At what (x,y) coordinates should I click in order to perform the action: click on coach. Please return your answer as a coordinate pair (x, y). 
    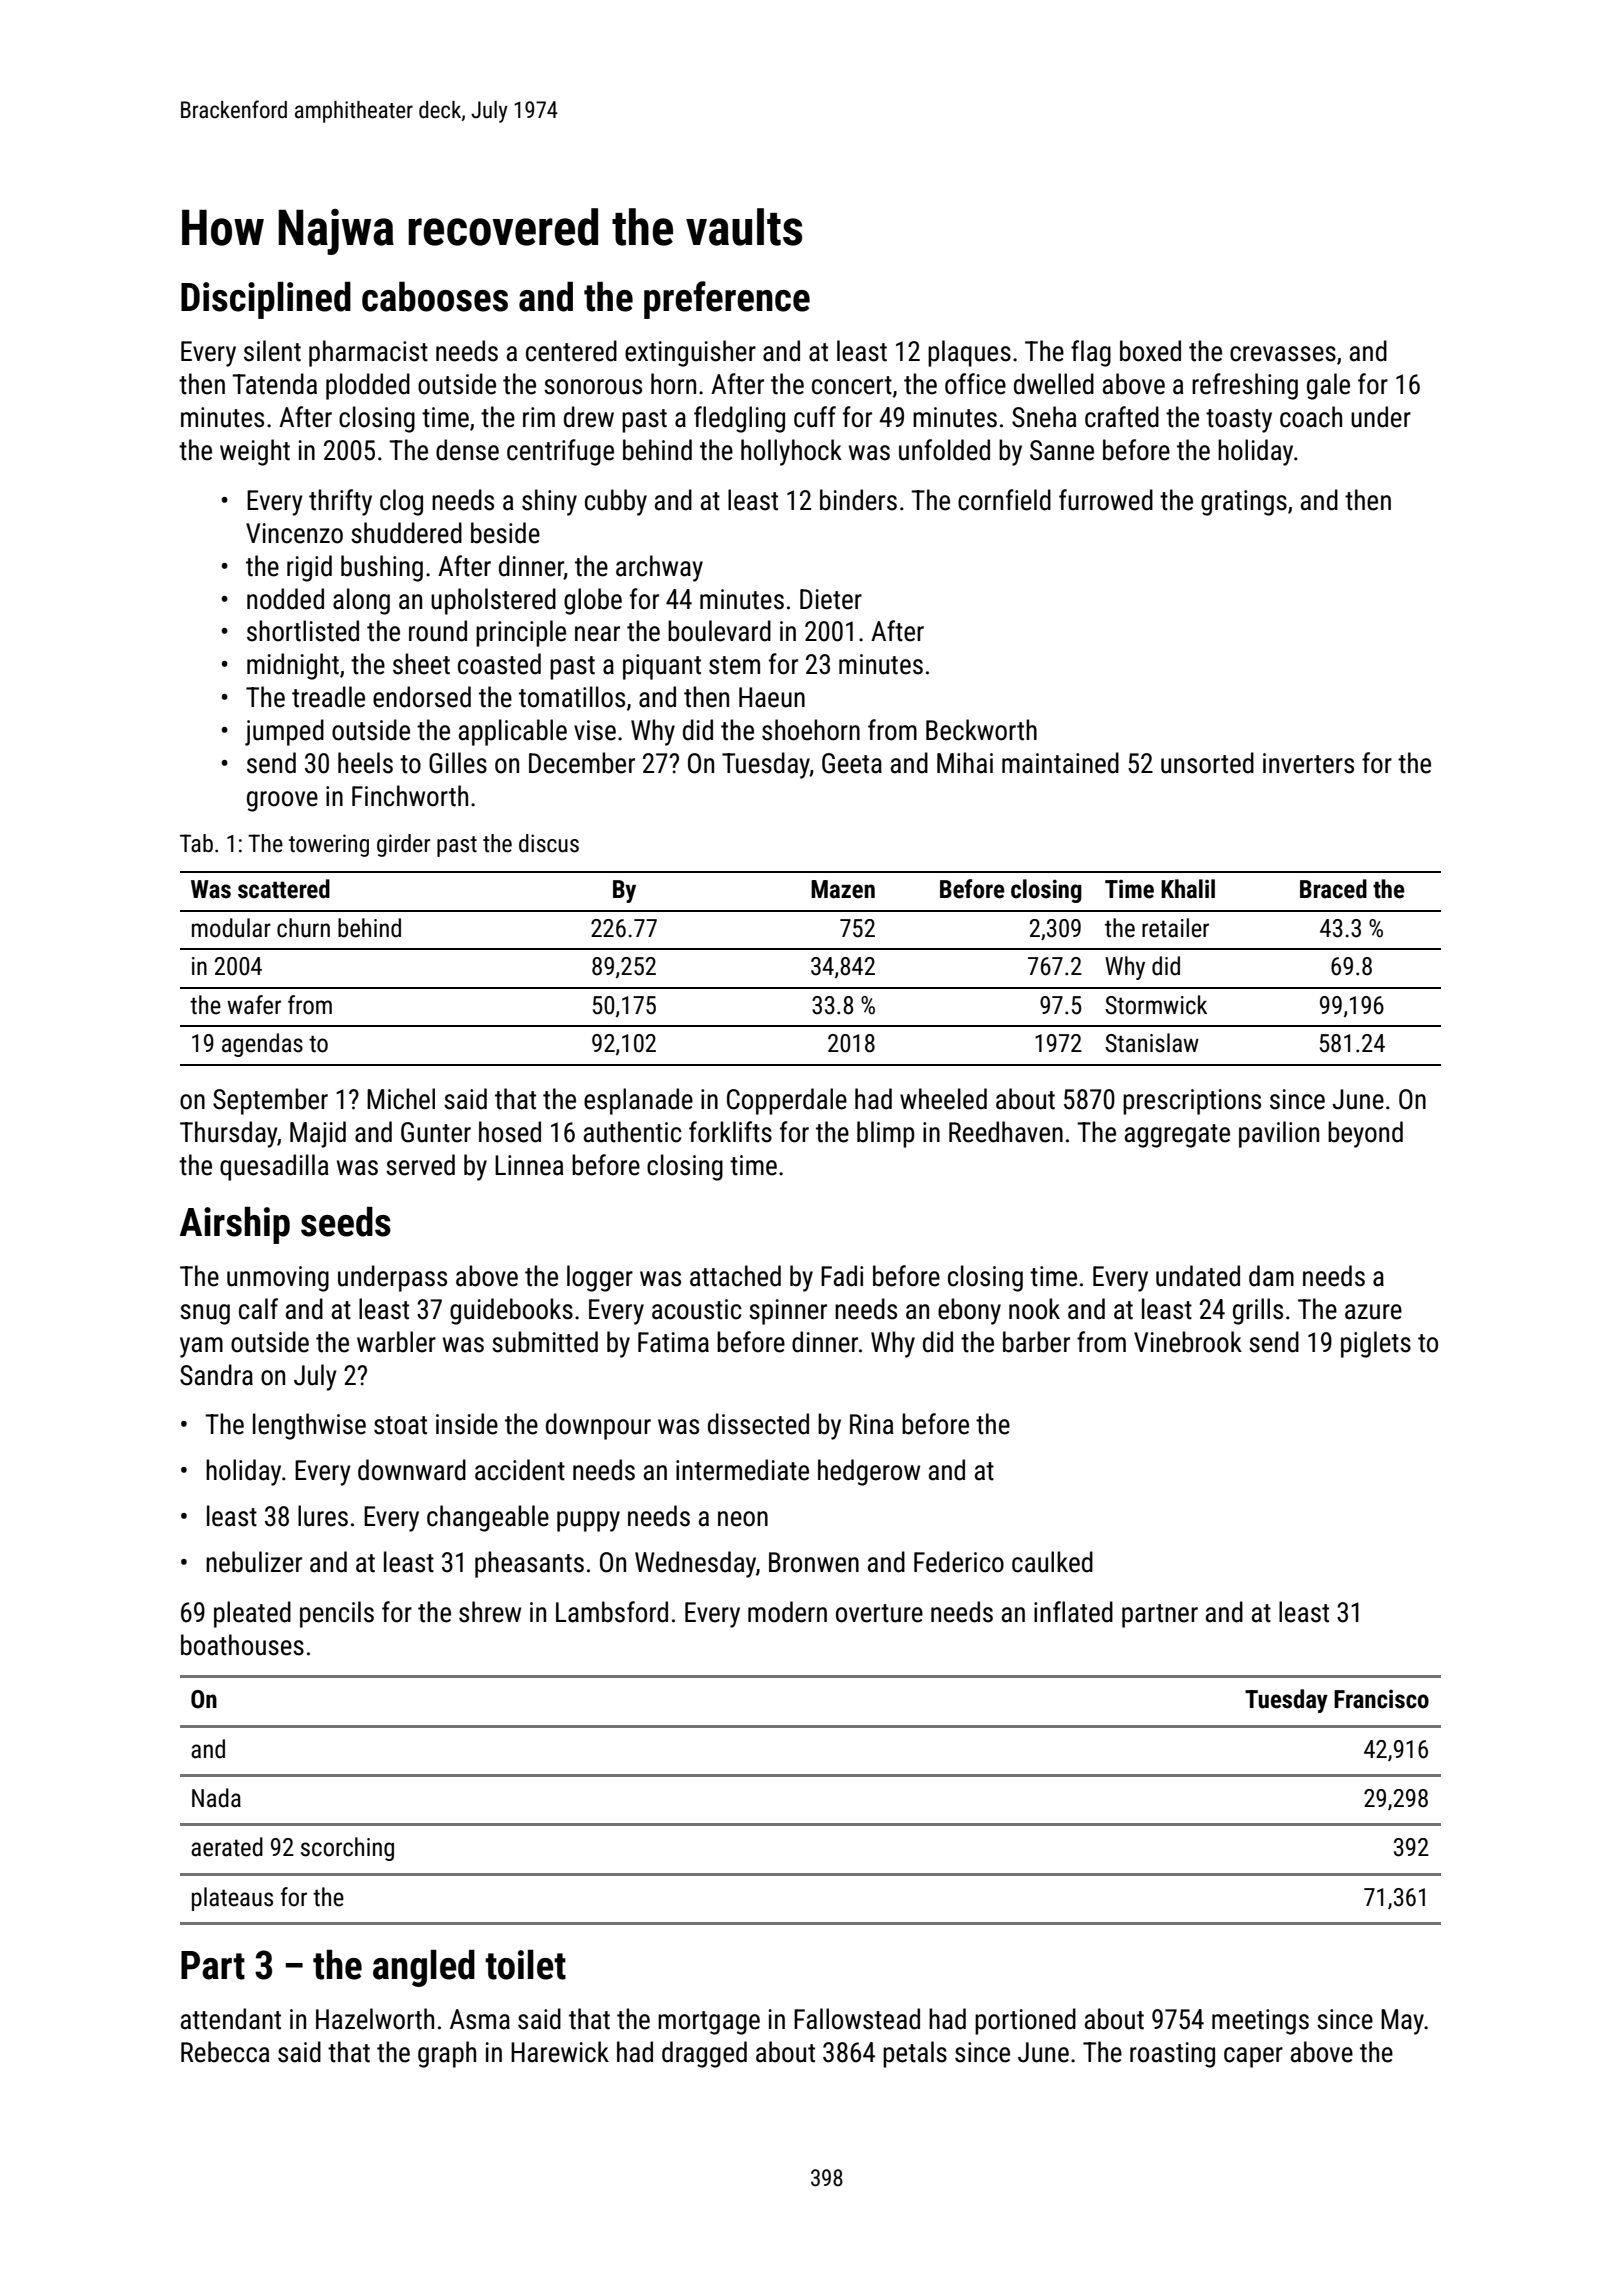
    Looking at the image, I should click on (1311, 417).
